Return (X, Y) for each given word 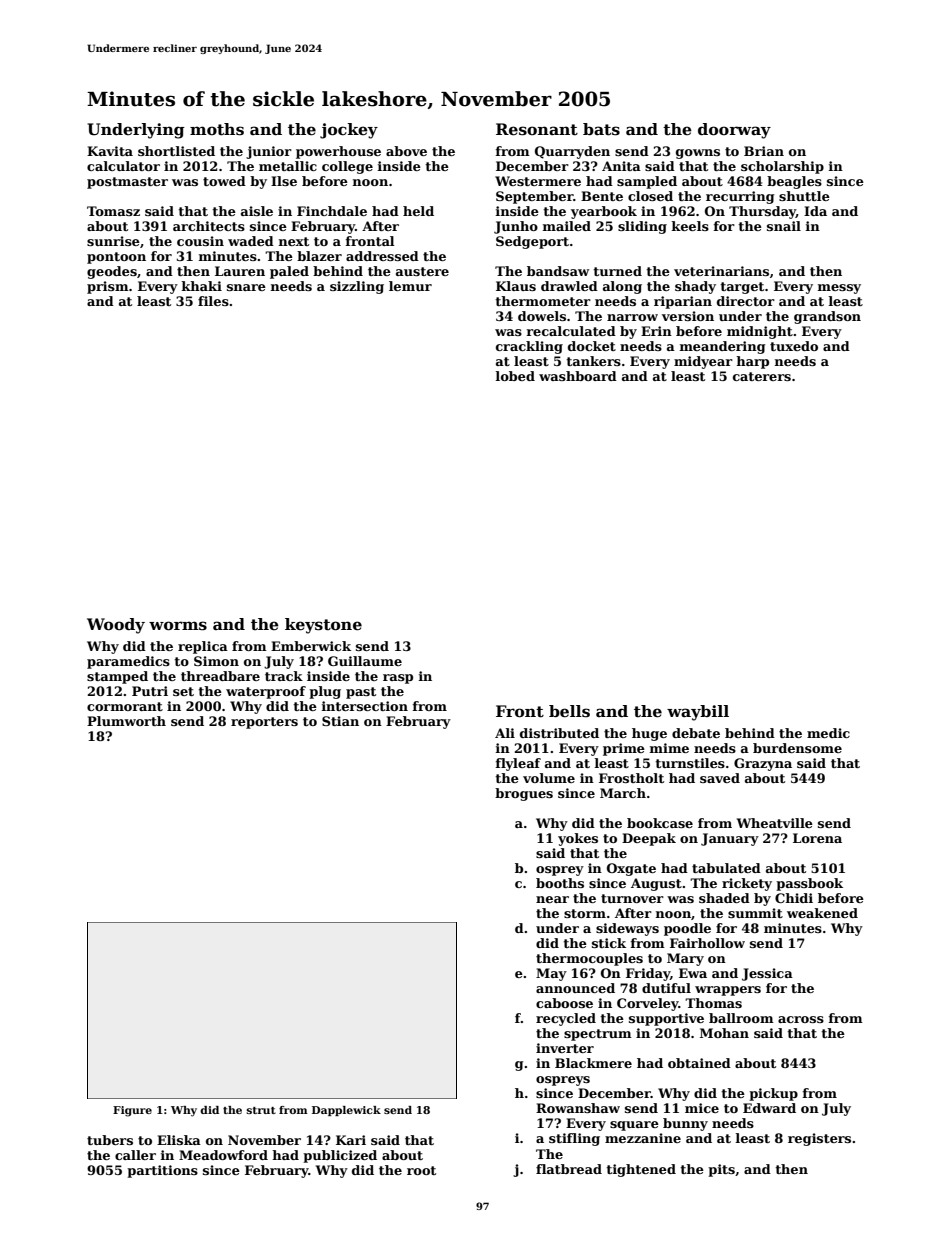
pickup (773, 1094)
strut (261, 1110)
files (213, 301)
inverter (565, 1048)
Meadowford (223, 1155)
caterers (762, 376)
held (418, 211)
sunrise (113, 241)
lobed (515, 376)
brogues (524, 794)
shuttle (804, 196)
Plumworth (126, 721)
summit (755, 913)
